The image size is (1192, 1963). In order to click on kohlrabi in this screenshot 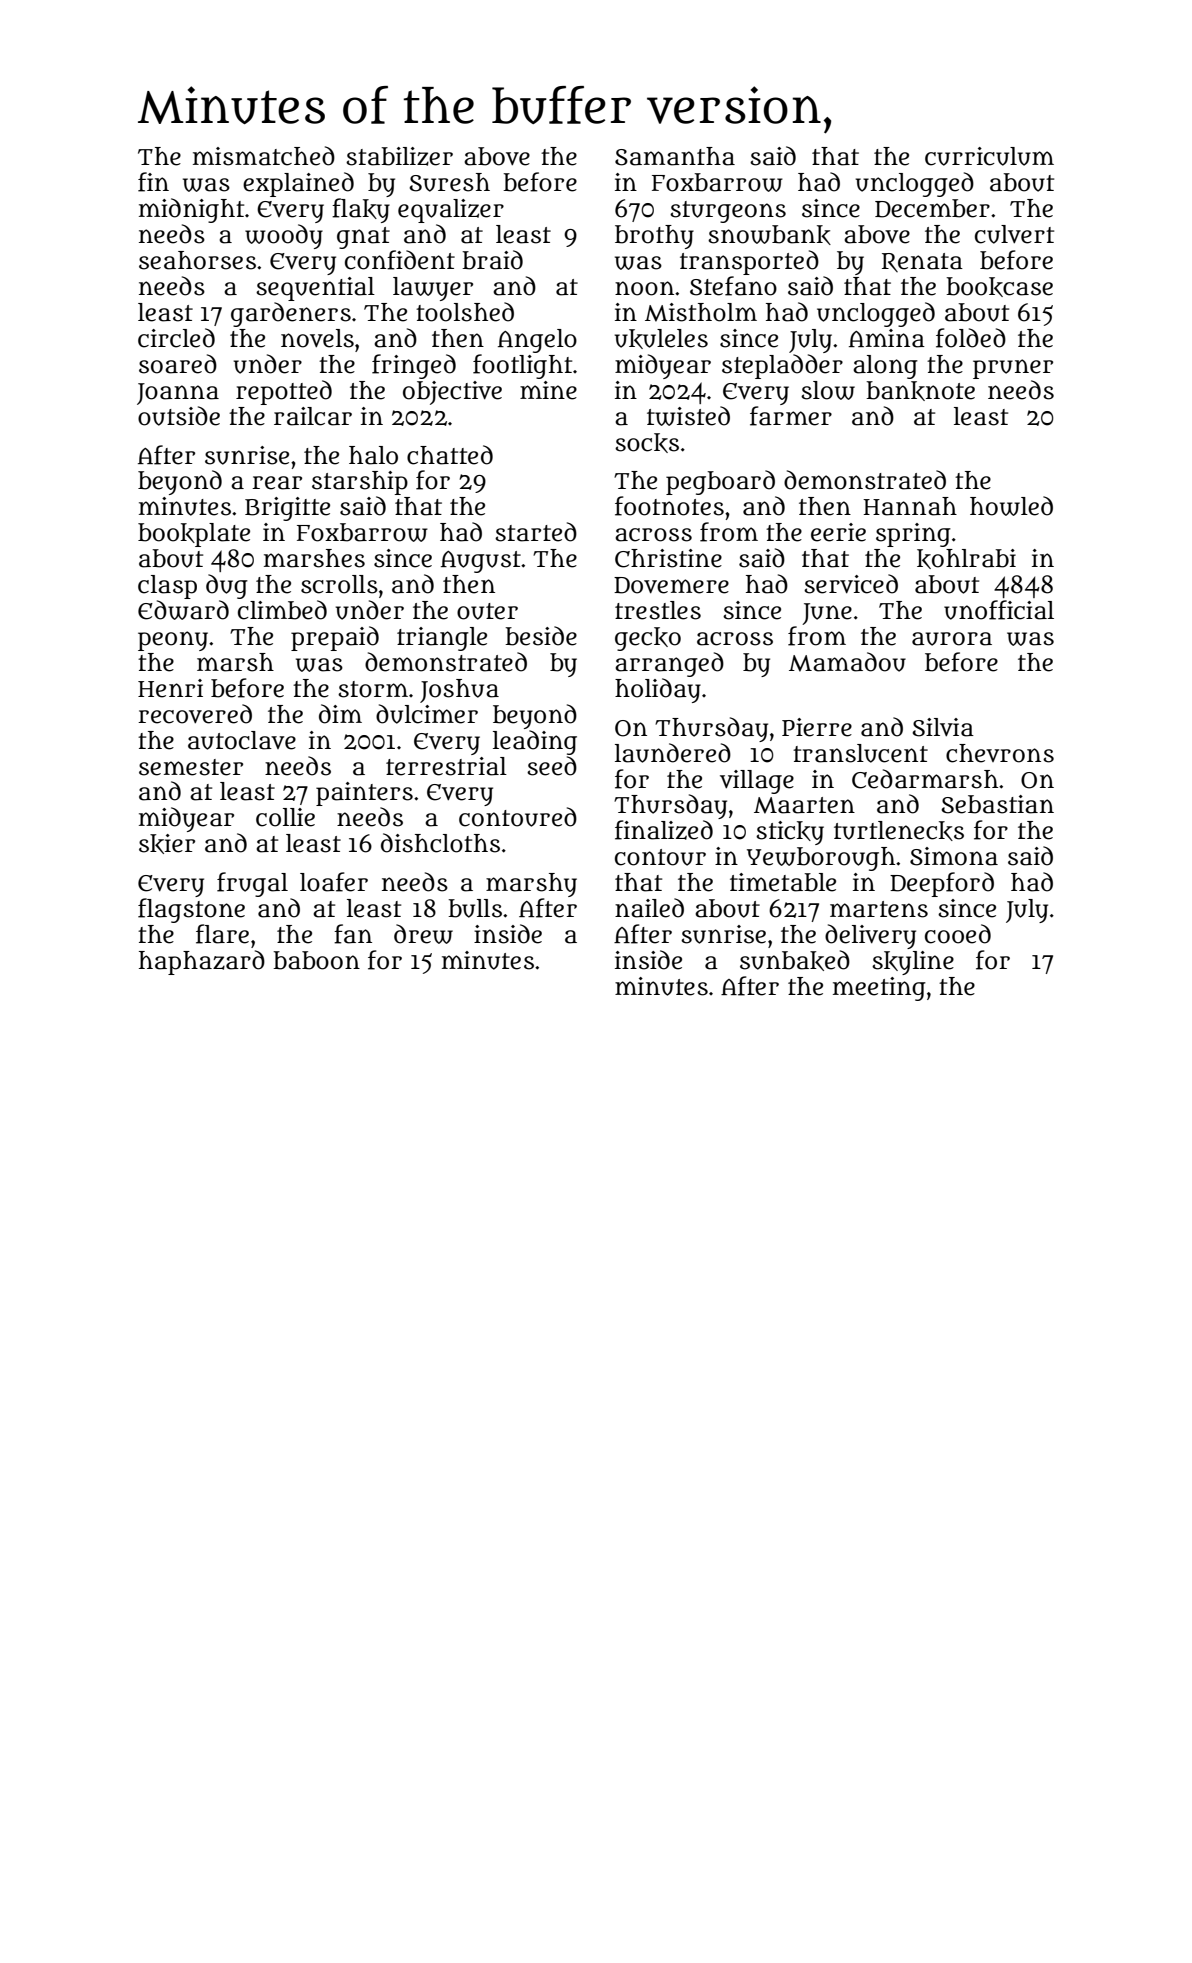, I will do `click(966, 559)`.
